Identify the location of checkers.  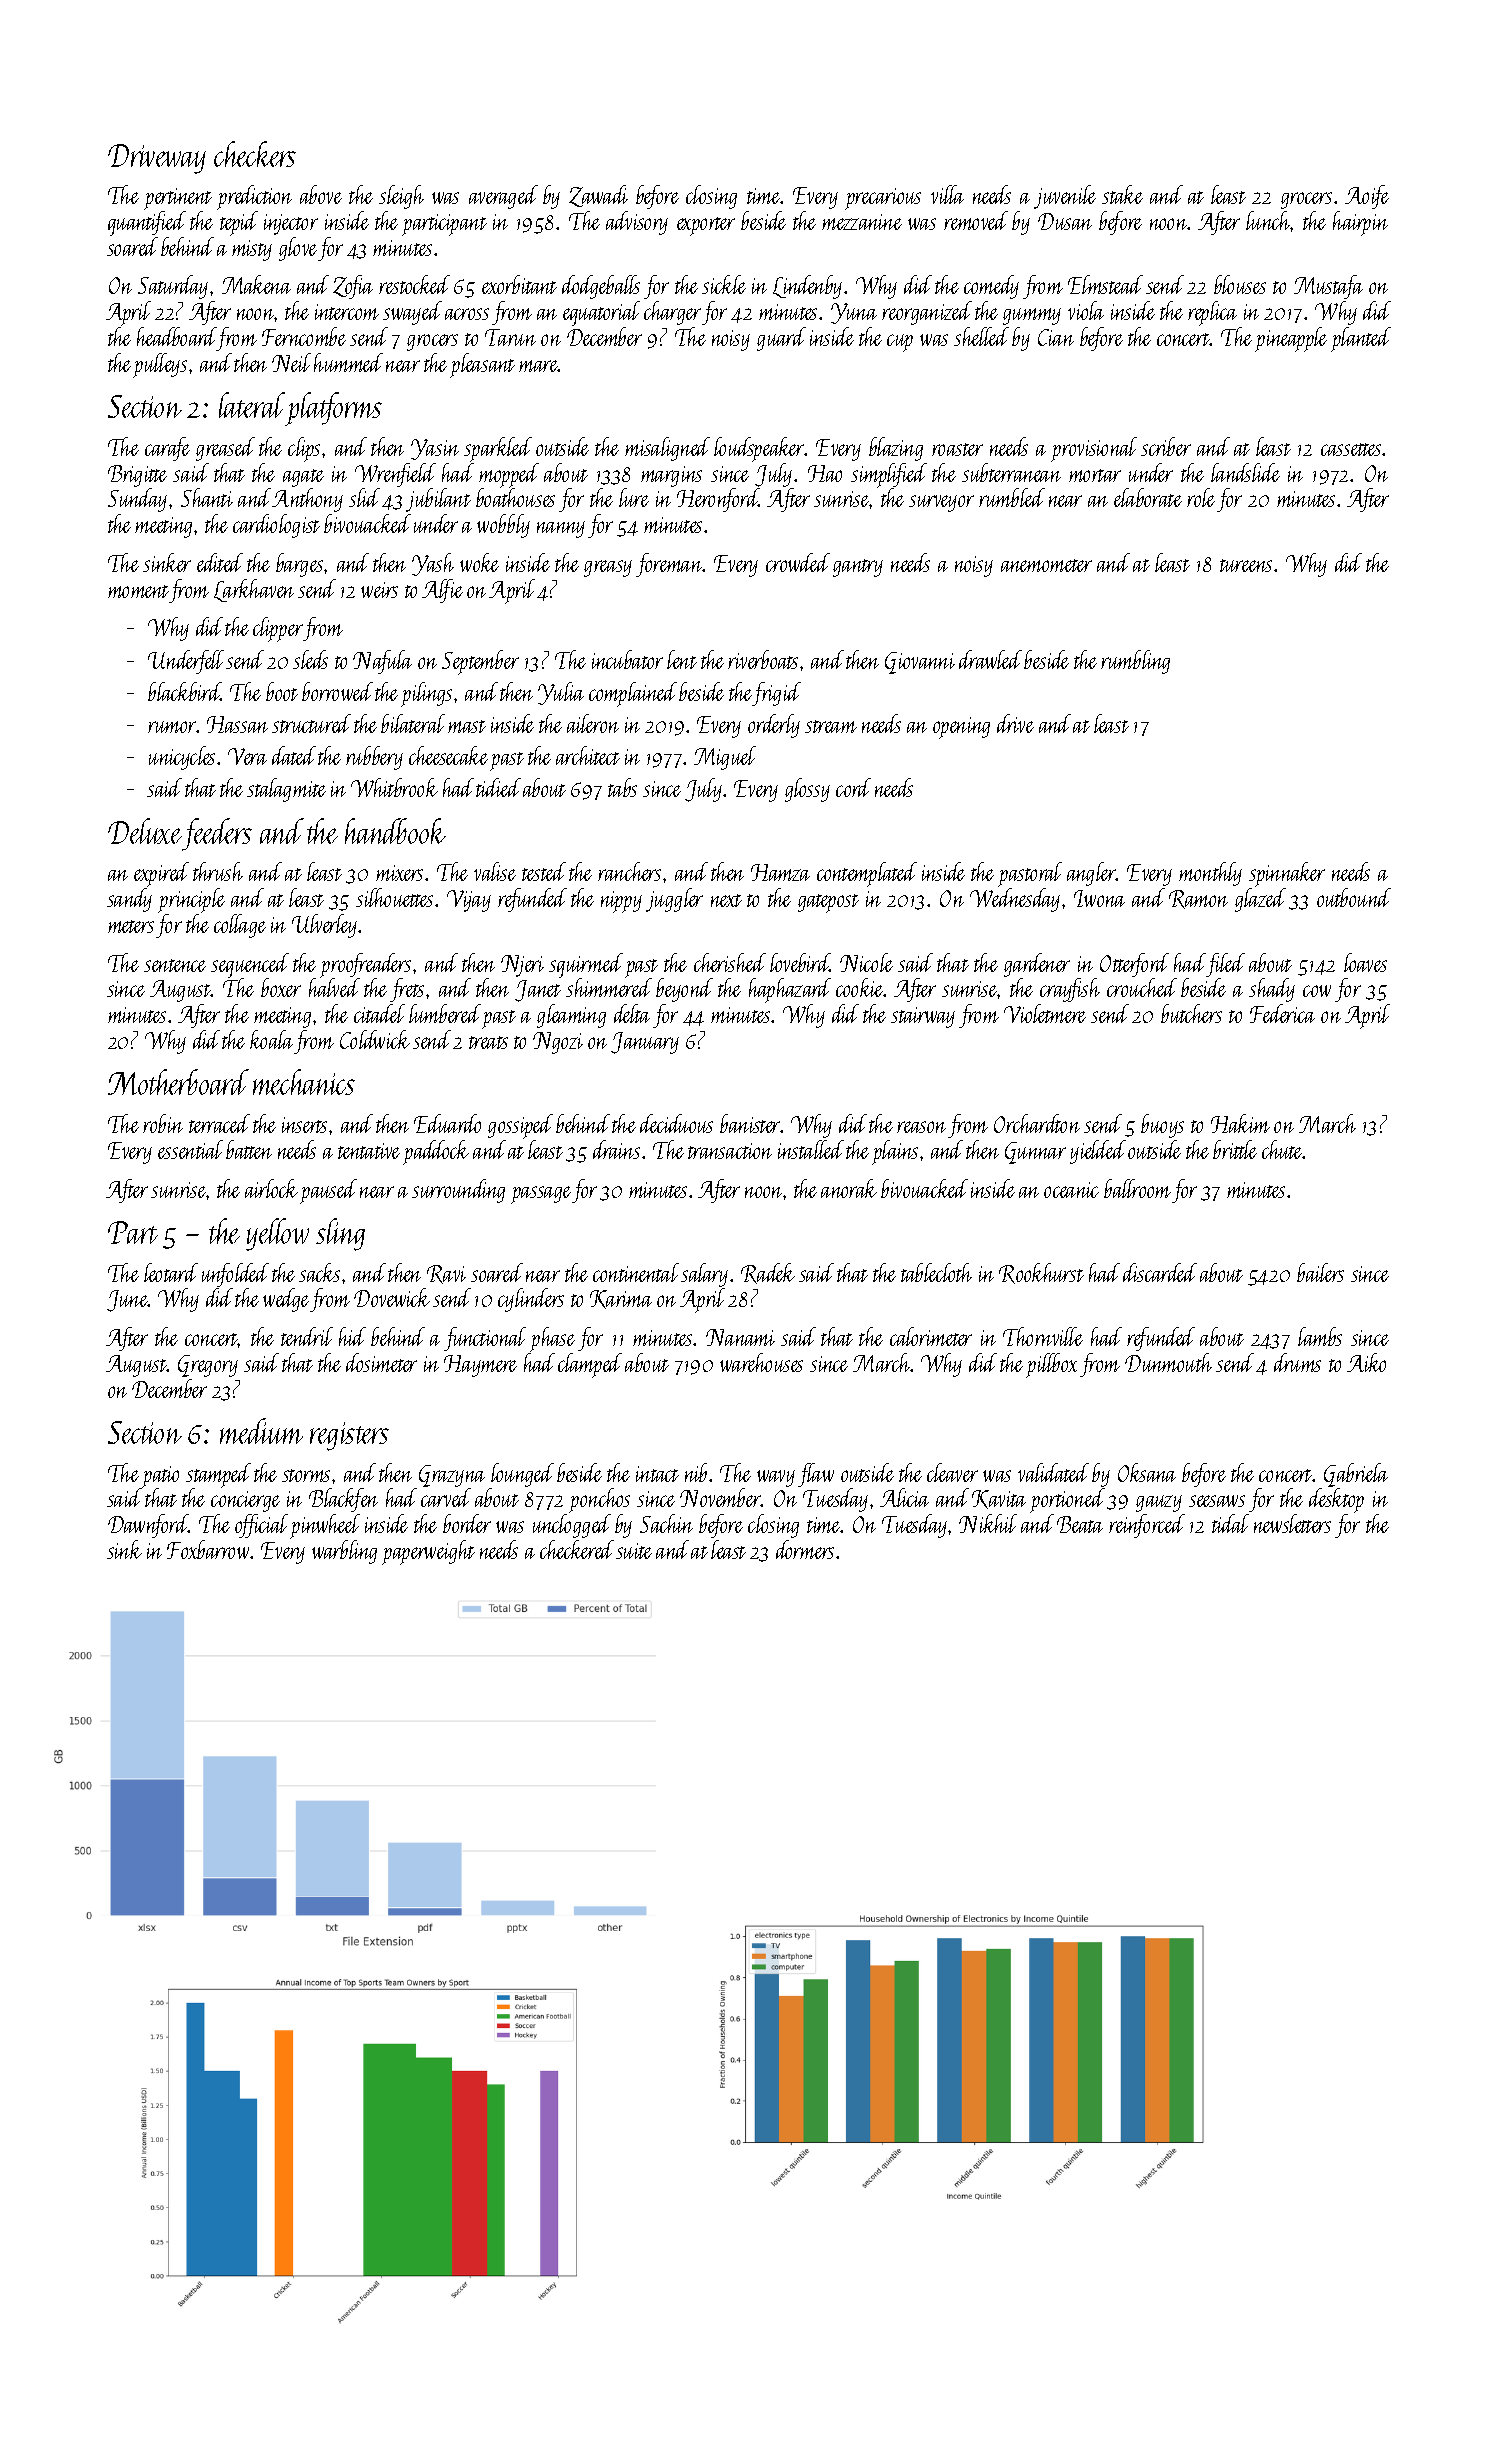
(255, 154).
